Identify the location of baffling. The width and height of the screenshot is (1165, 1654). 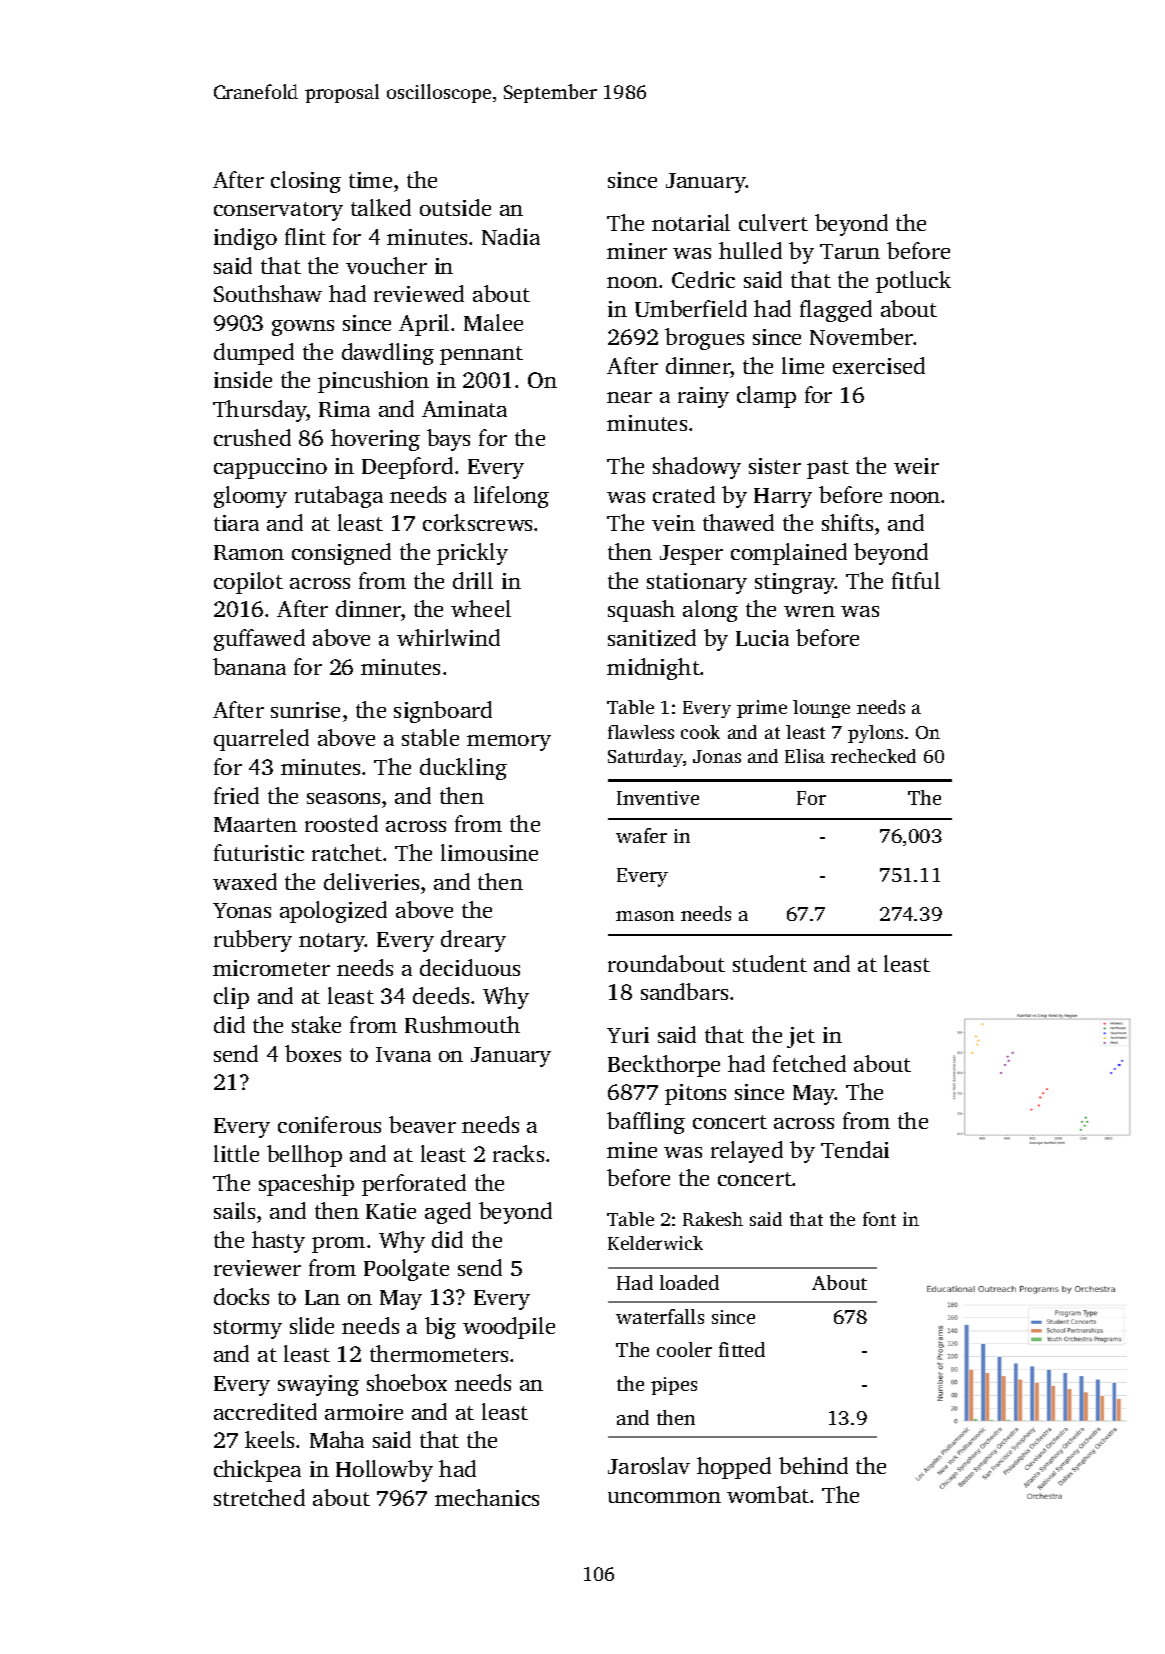
(646, 1123).
